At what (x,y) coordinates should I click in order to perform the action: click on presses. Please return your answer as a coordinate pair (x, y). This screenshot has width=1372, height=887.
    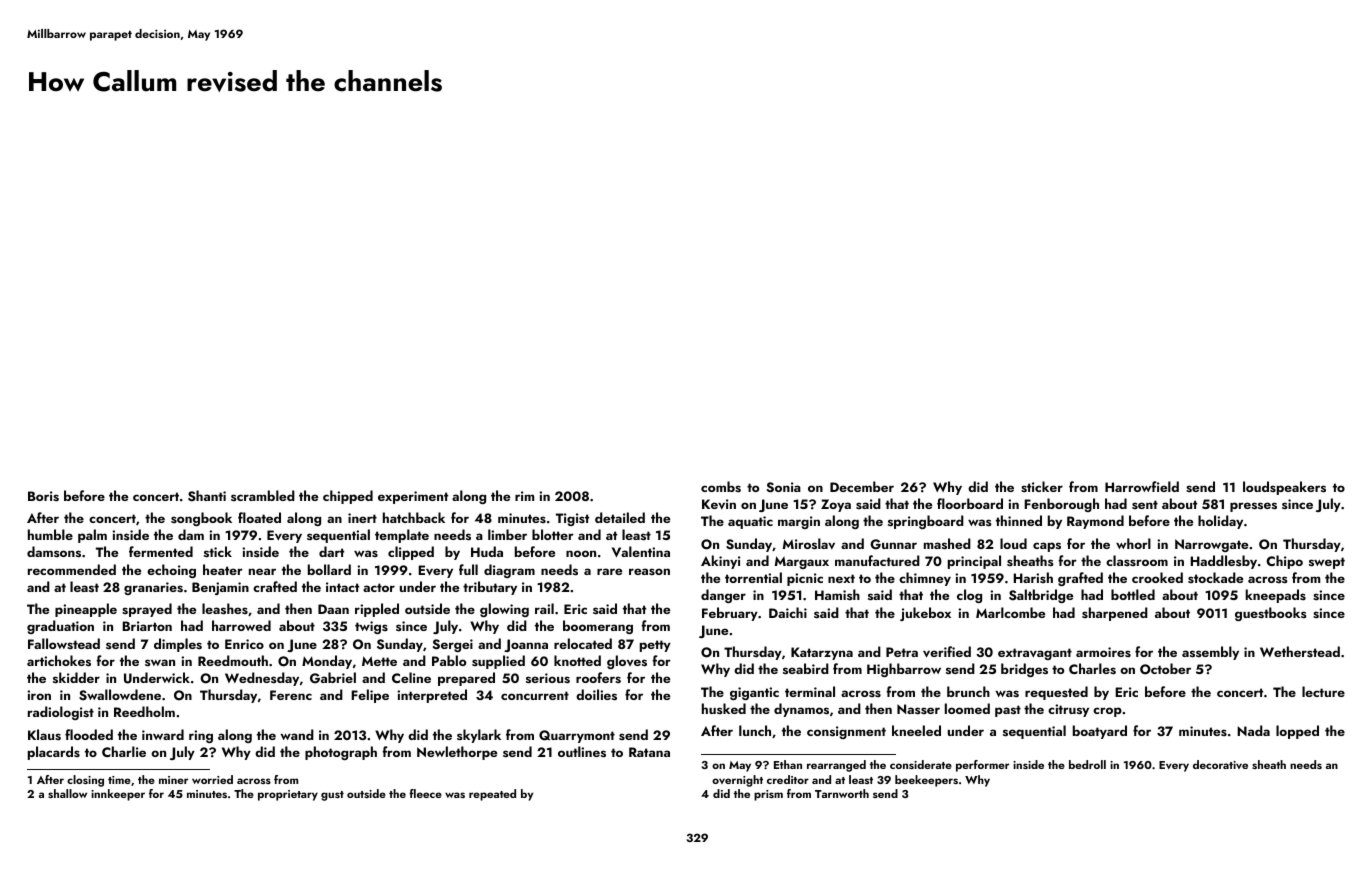
    Looking at the image, I should click on (1253, 507).
